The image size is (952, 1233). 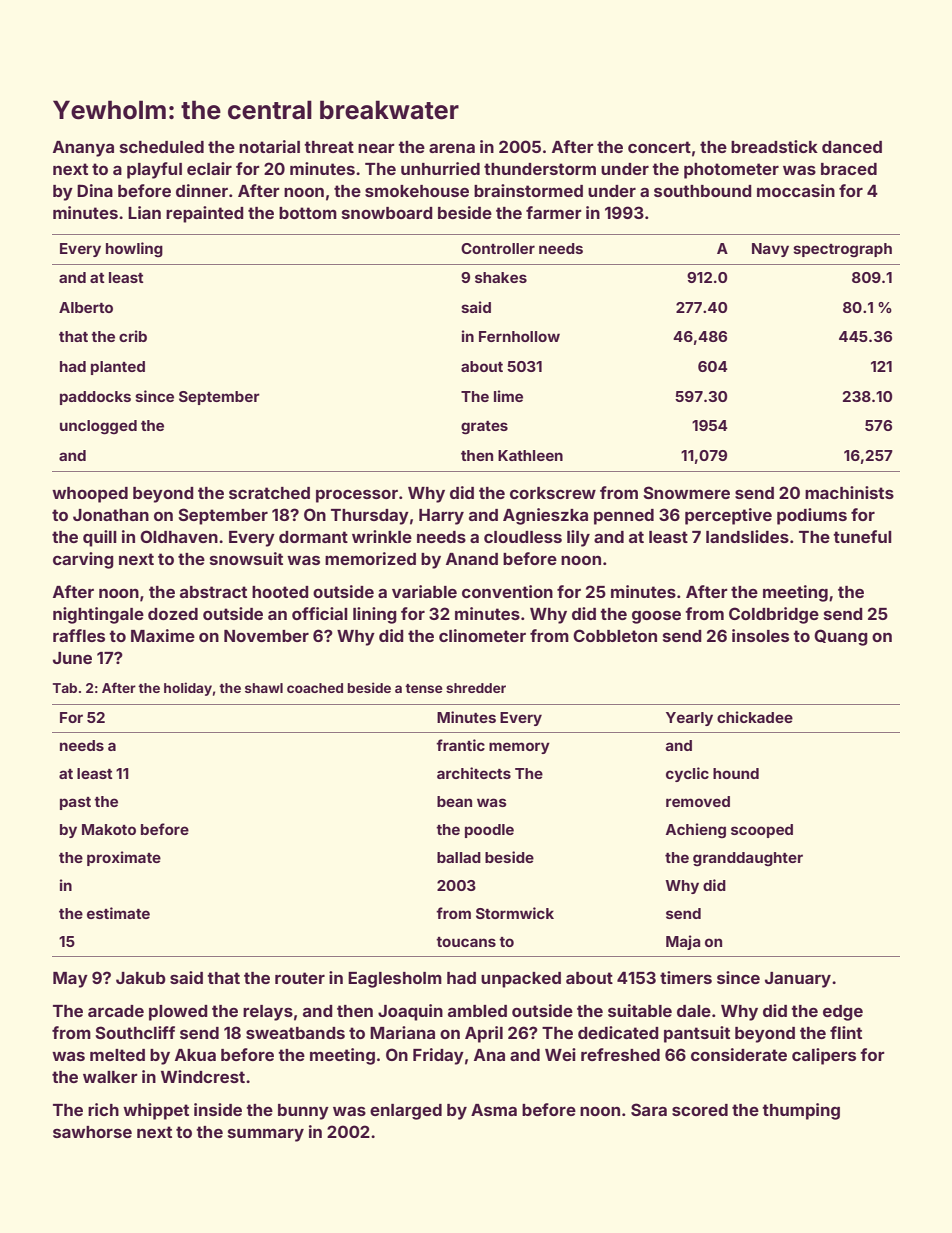 What do you see at coordinates (770, 250) in the page?
I see `Navy` at bounding box center [770, 250].
